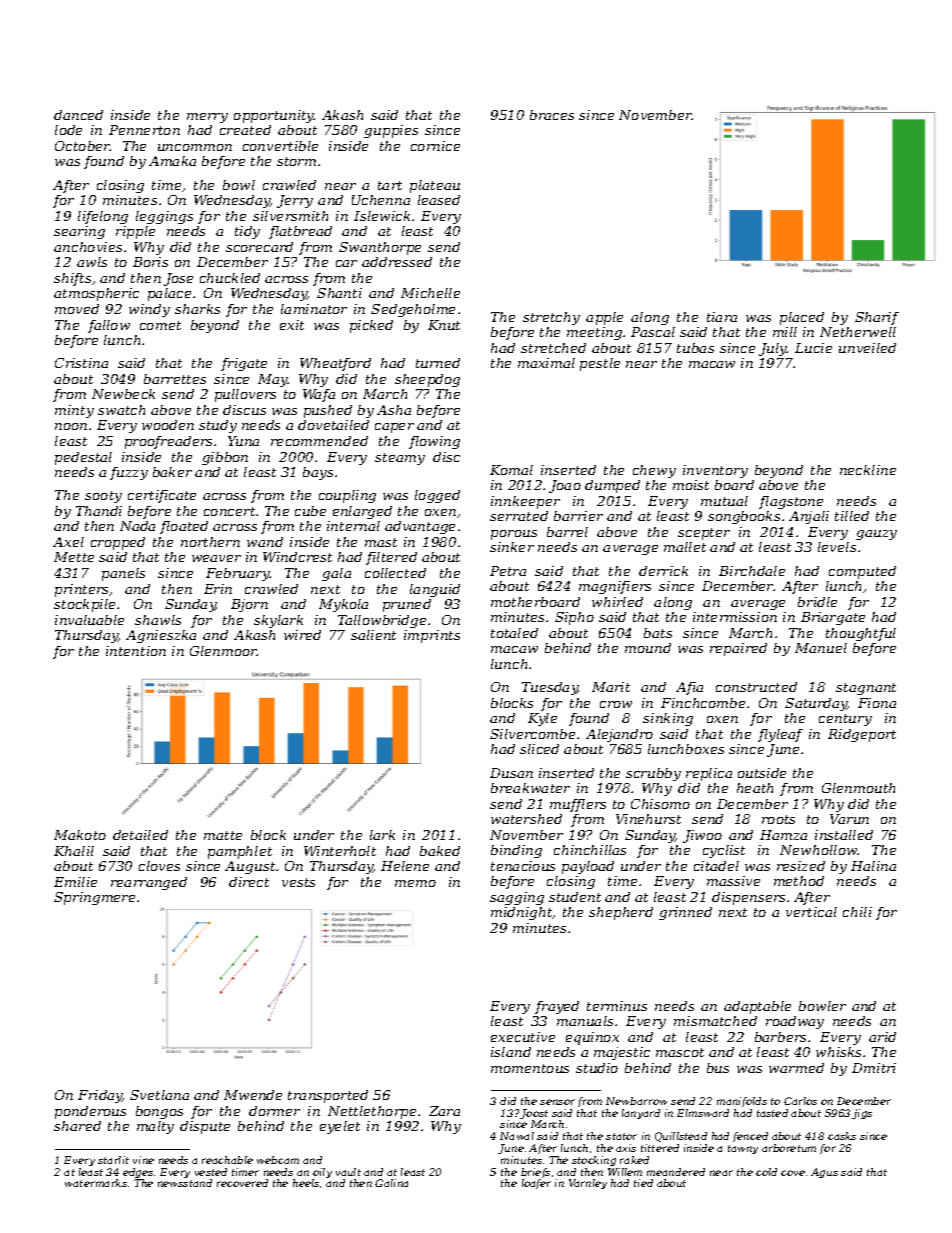 This document has width=952, height=1233. I want to click on direct, so click(249, 882).
